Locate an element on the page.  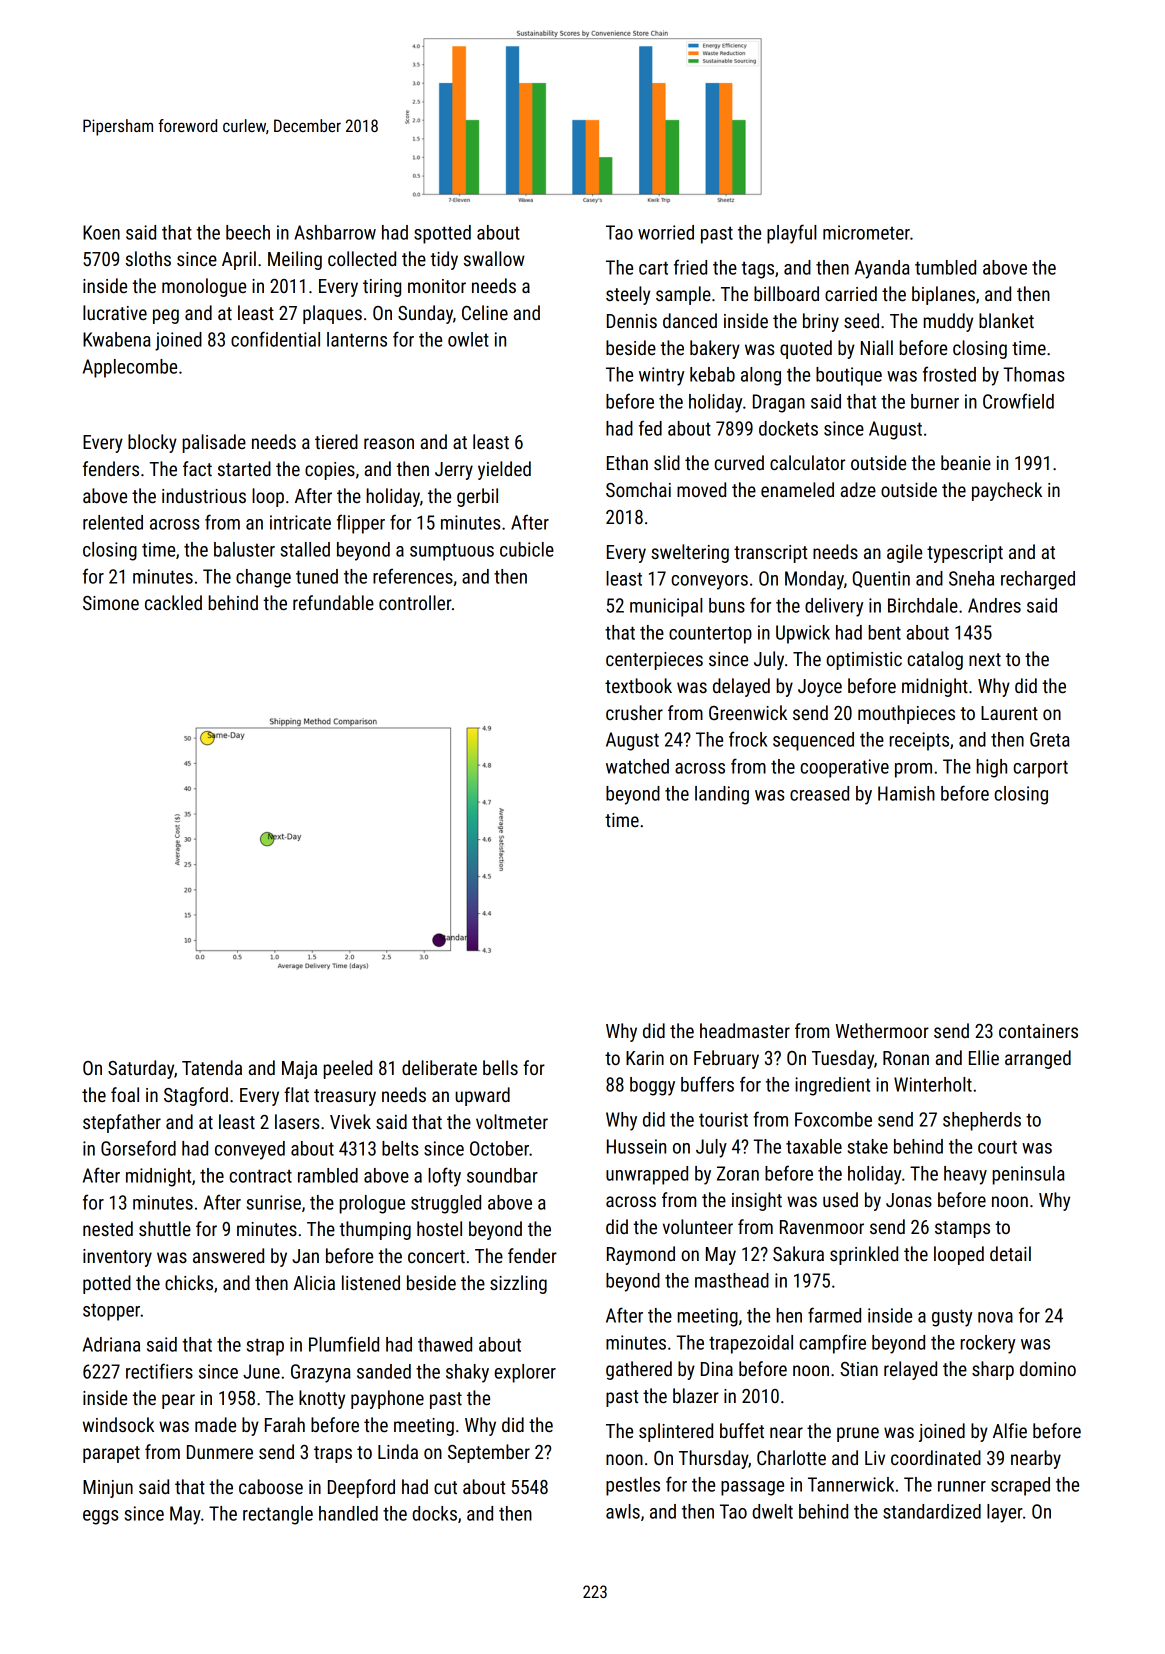
Kwabena is located at coordinates (117, 339).
